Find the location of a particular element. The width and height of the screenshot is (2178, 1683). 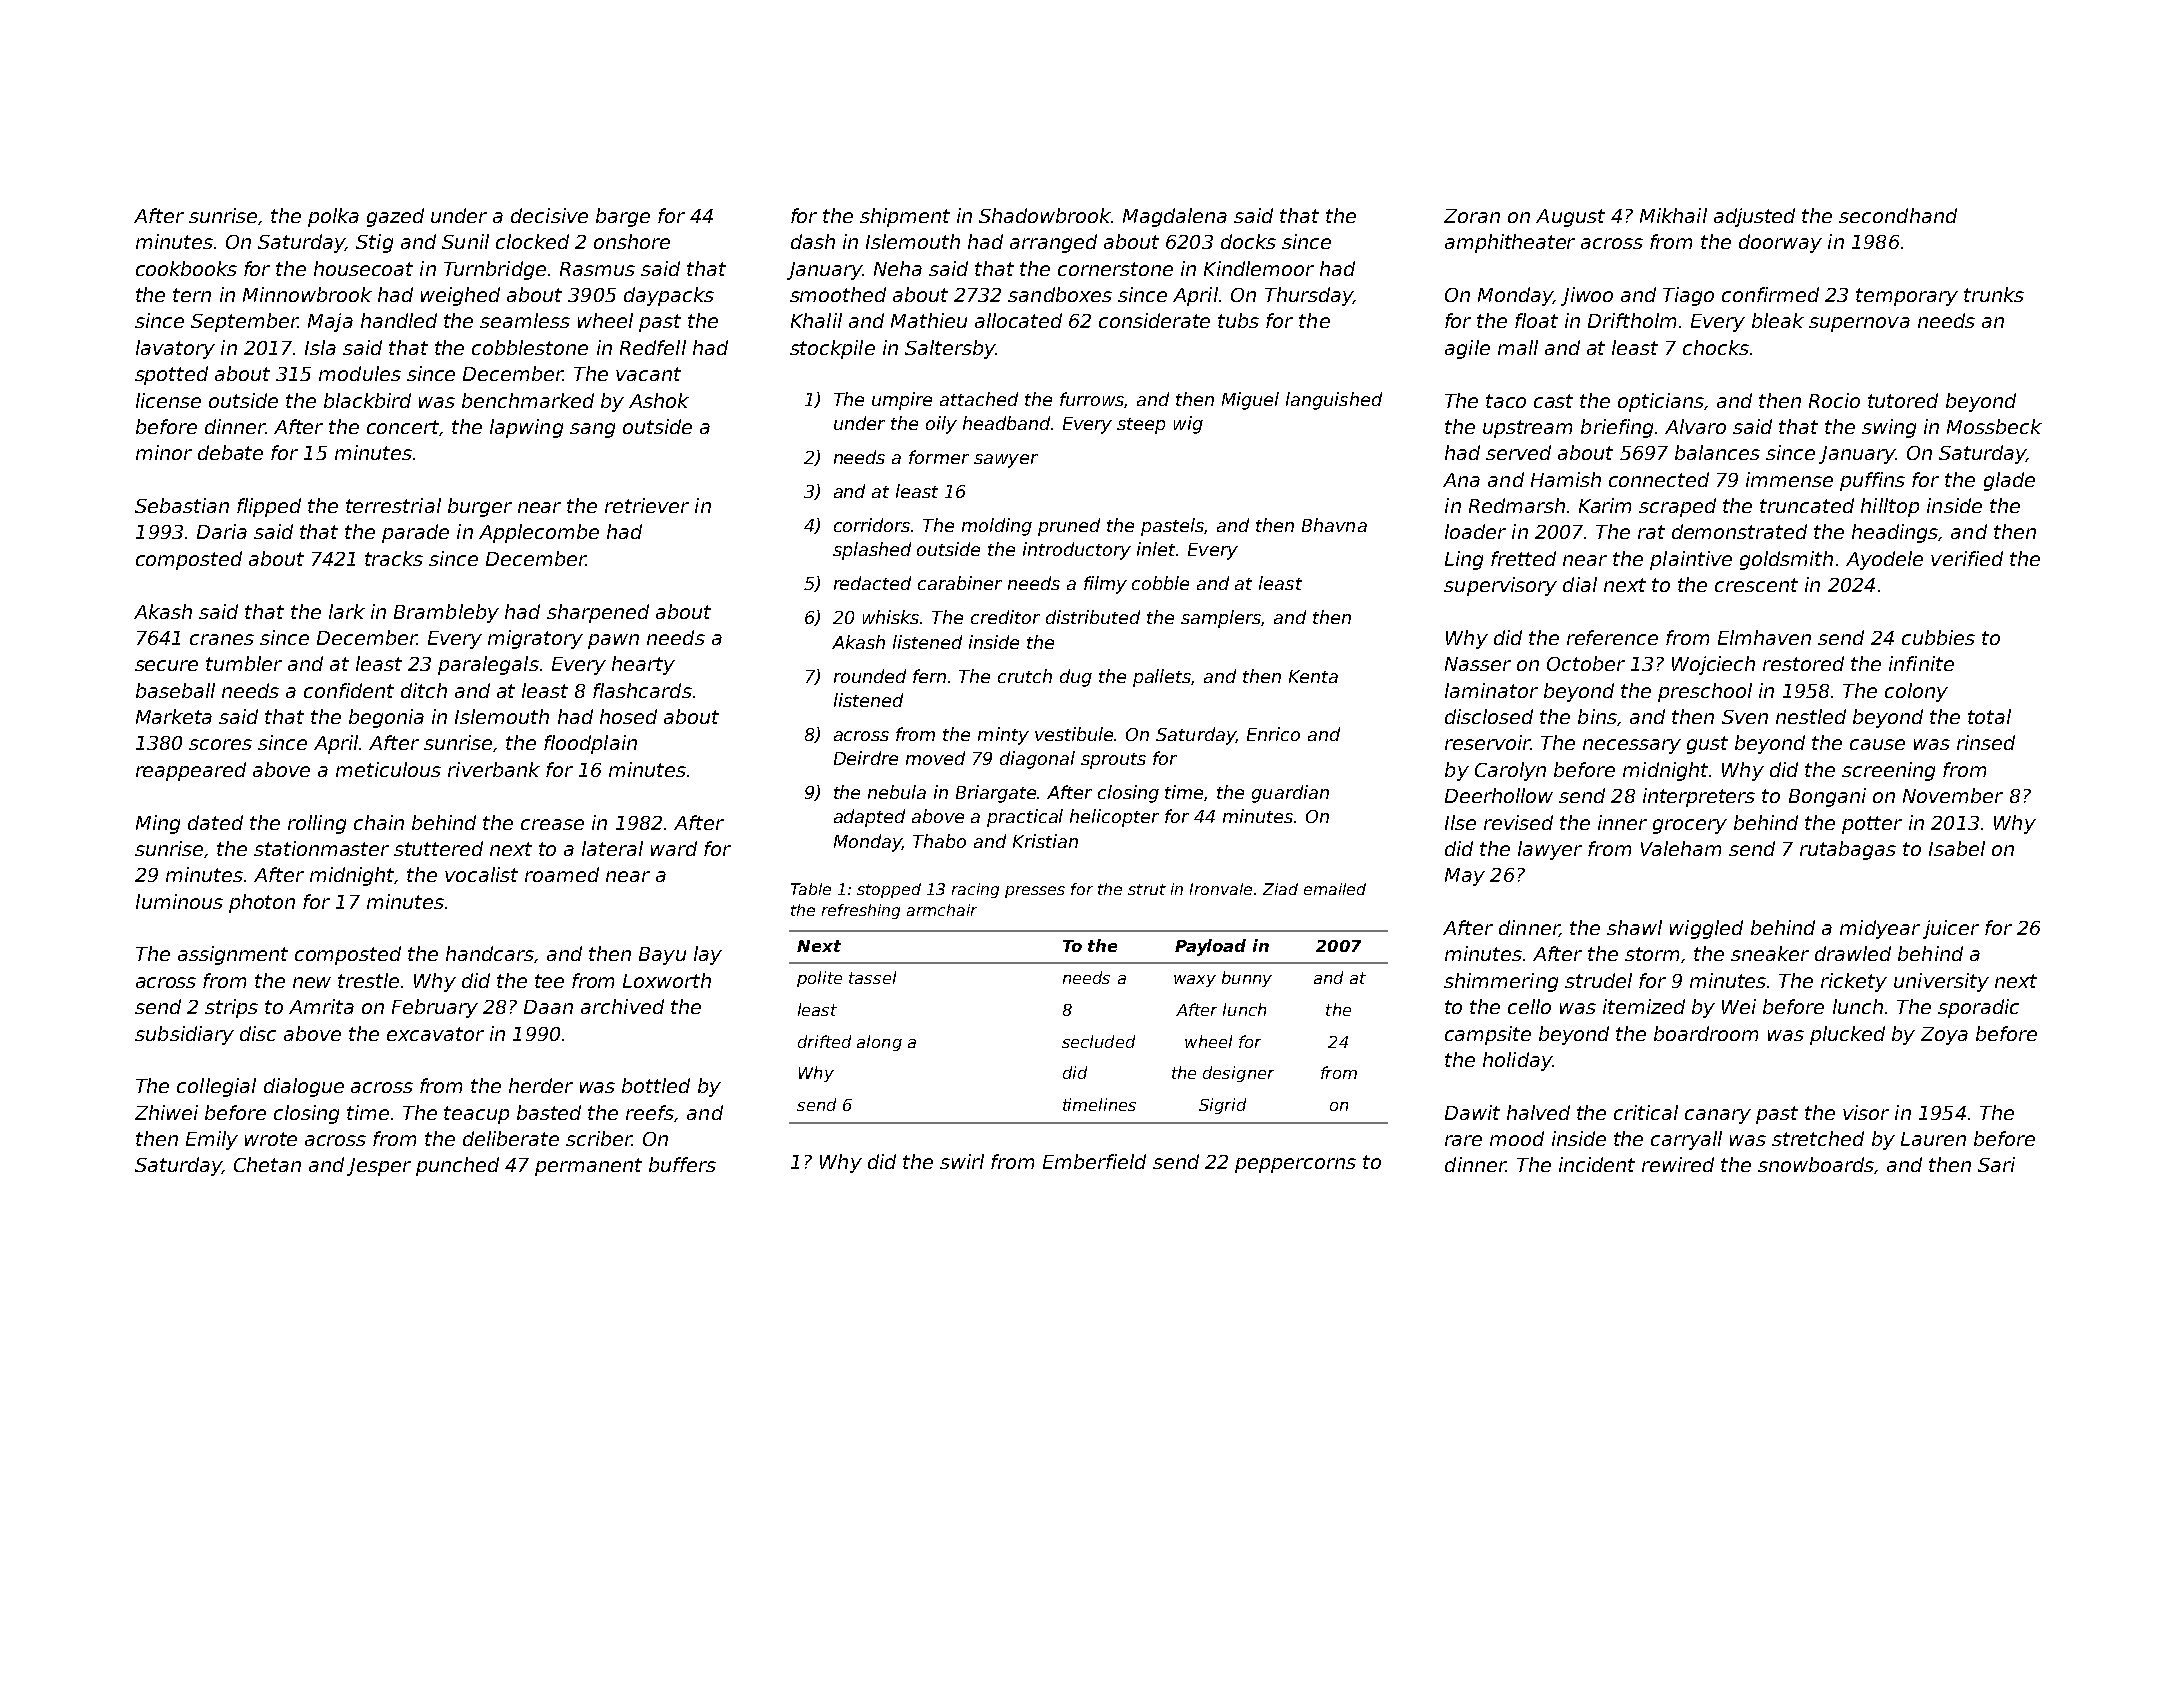

moved is located at coordinates (935, 758).
